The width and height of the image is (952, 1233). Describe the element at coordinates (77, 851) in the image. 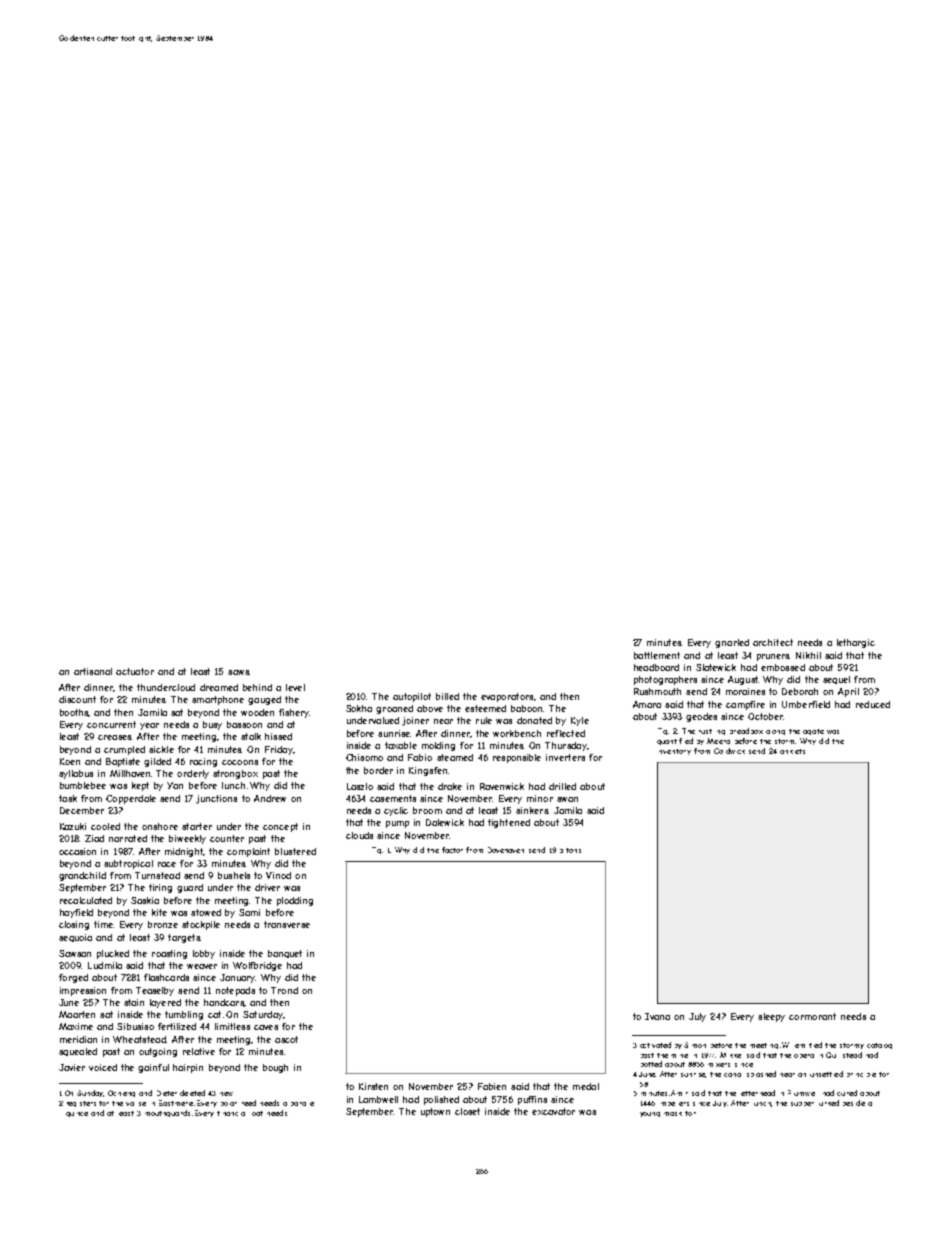

I see `occasion` at that location.
